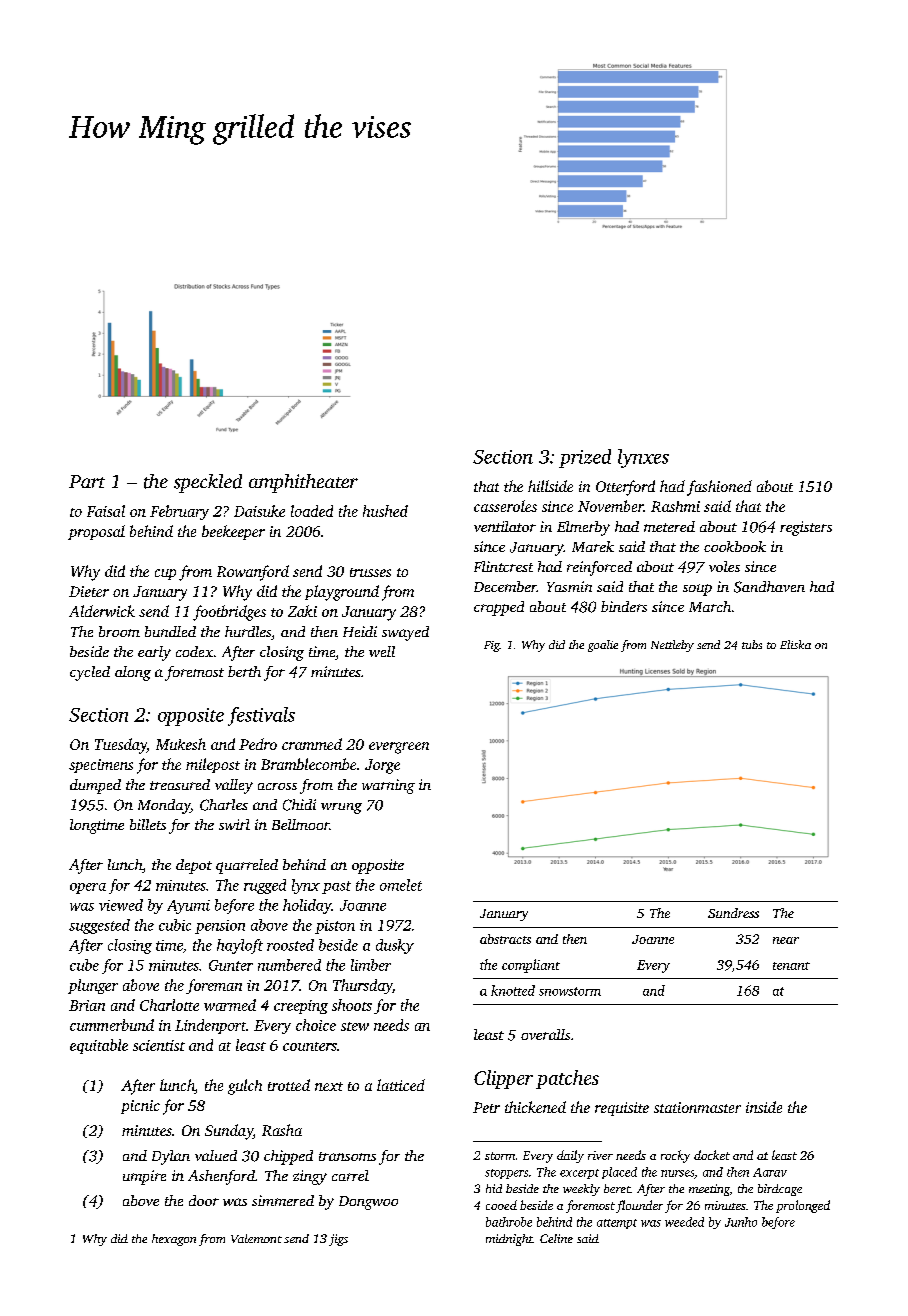 The image size is (908, 1316). I want to click on suggested, so click(99, 926).
